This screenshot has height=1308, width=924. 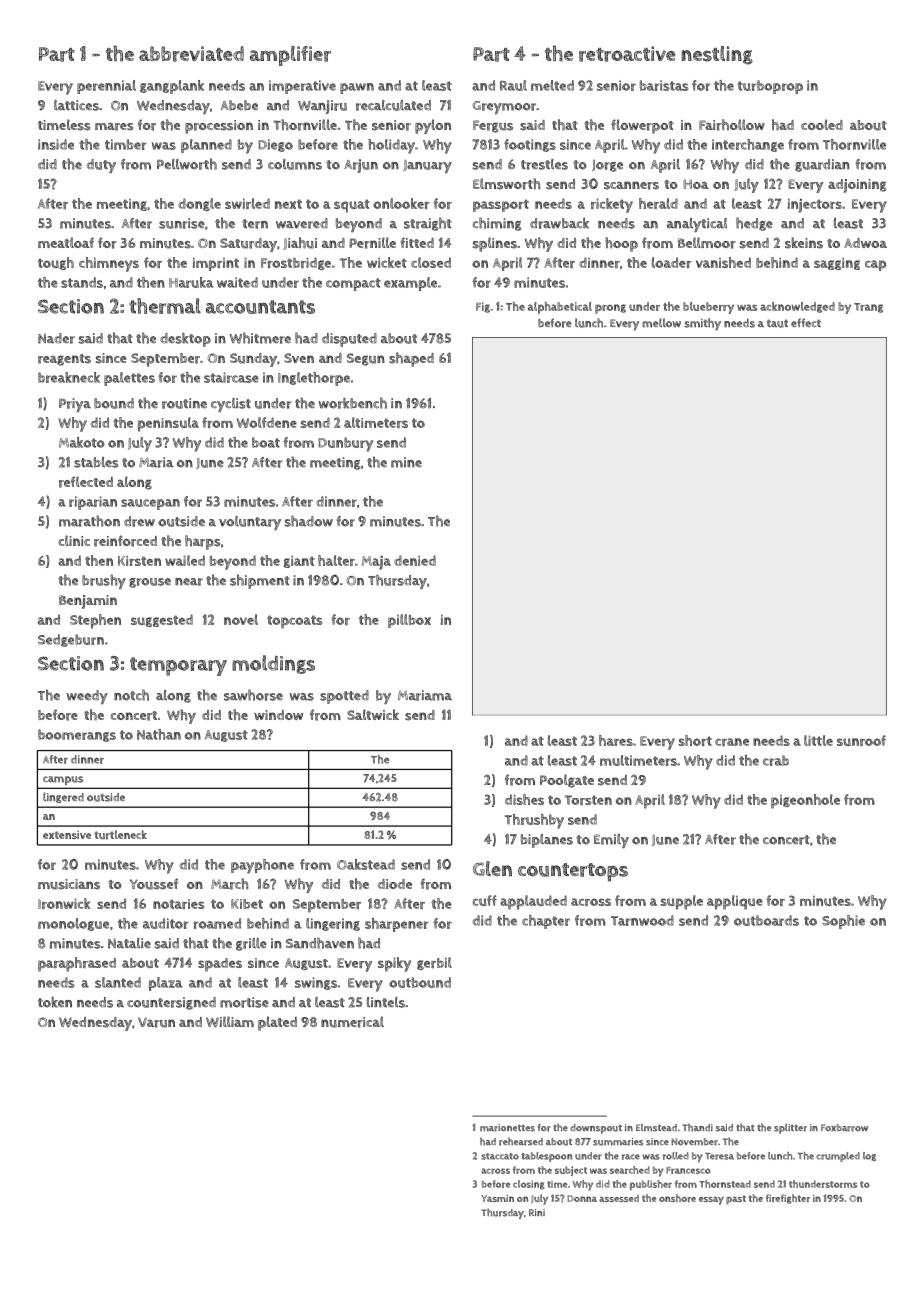 What do you see at coordinates (67, 835) in the screenshot?
I see `extensive` at bounding box center [67, 835].
